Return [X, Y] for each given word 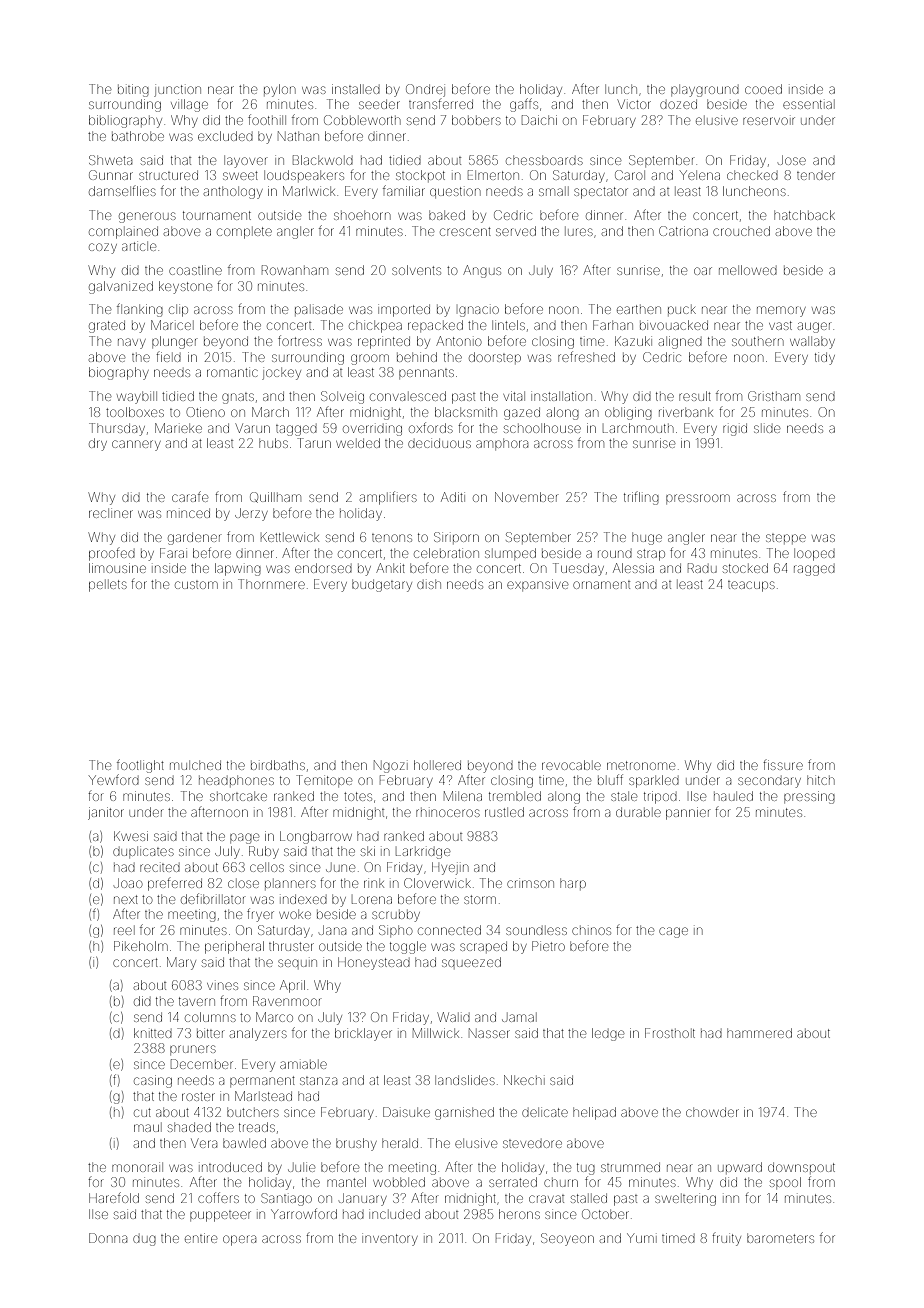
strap [651, 555]
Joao [128, 883]
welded [358, 443]
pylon [279, 90]
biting [133, 90]
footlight [140, 766]
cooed [763, 89]
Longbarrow [316, 837]
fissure [783, 765]
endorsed [323, 568]
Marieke [178, 428]
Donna [108, 1238]
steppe [786, 538]
